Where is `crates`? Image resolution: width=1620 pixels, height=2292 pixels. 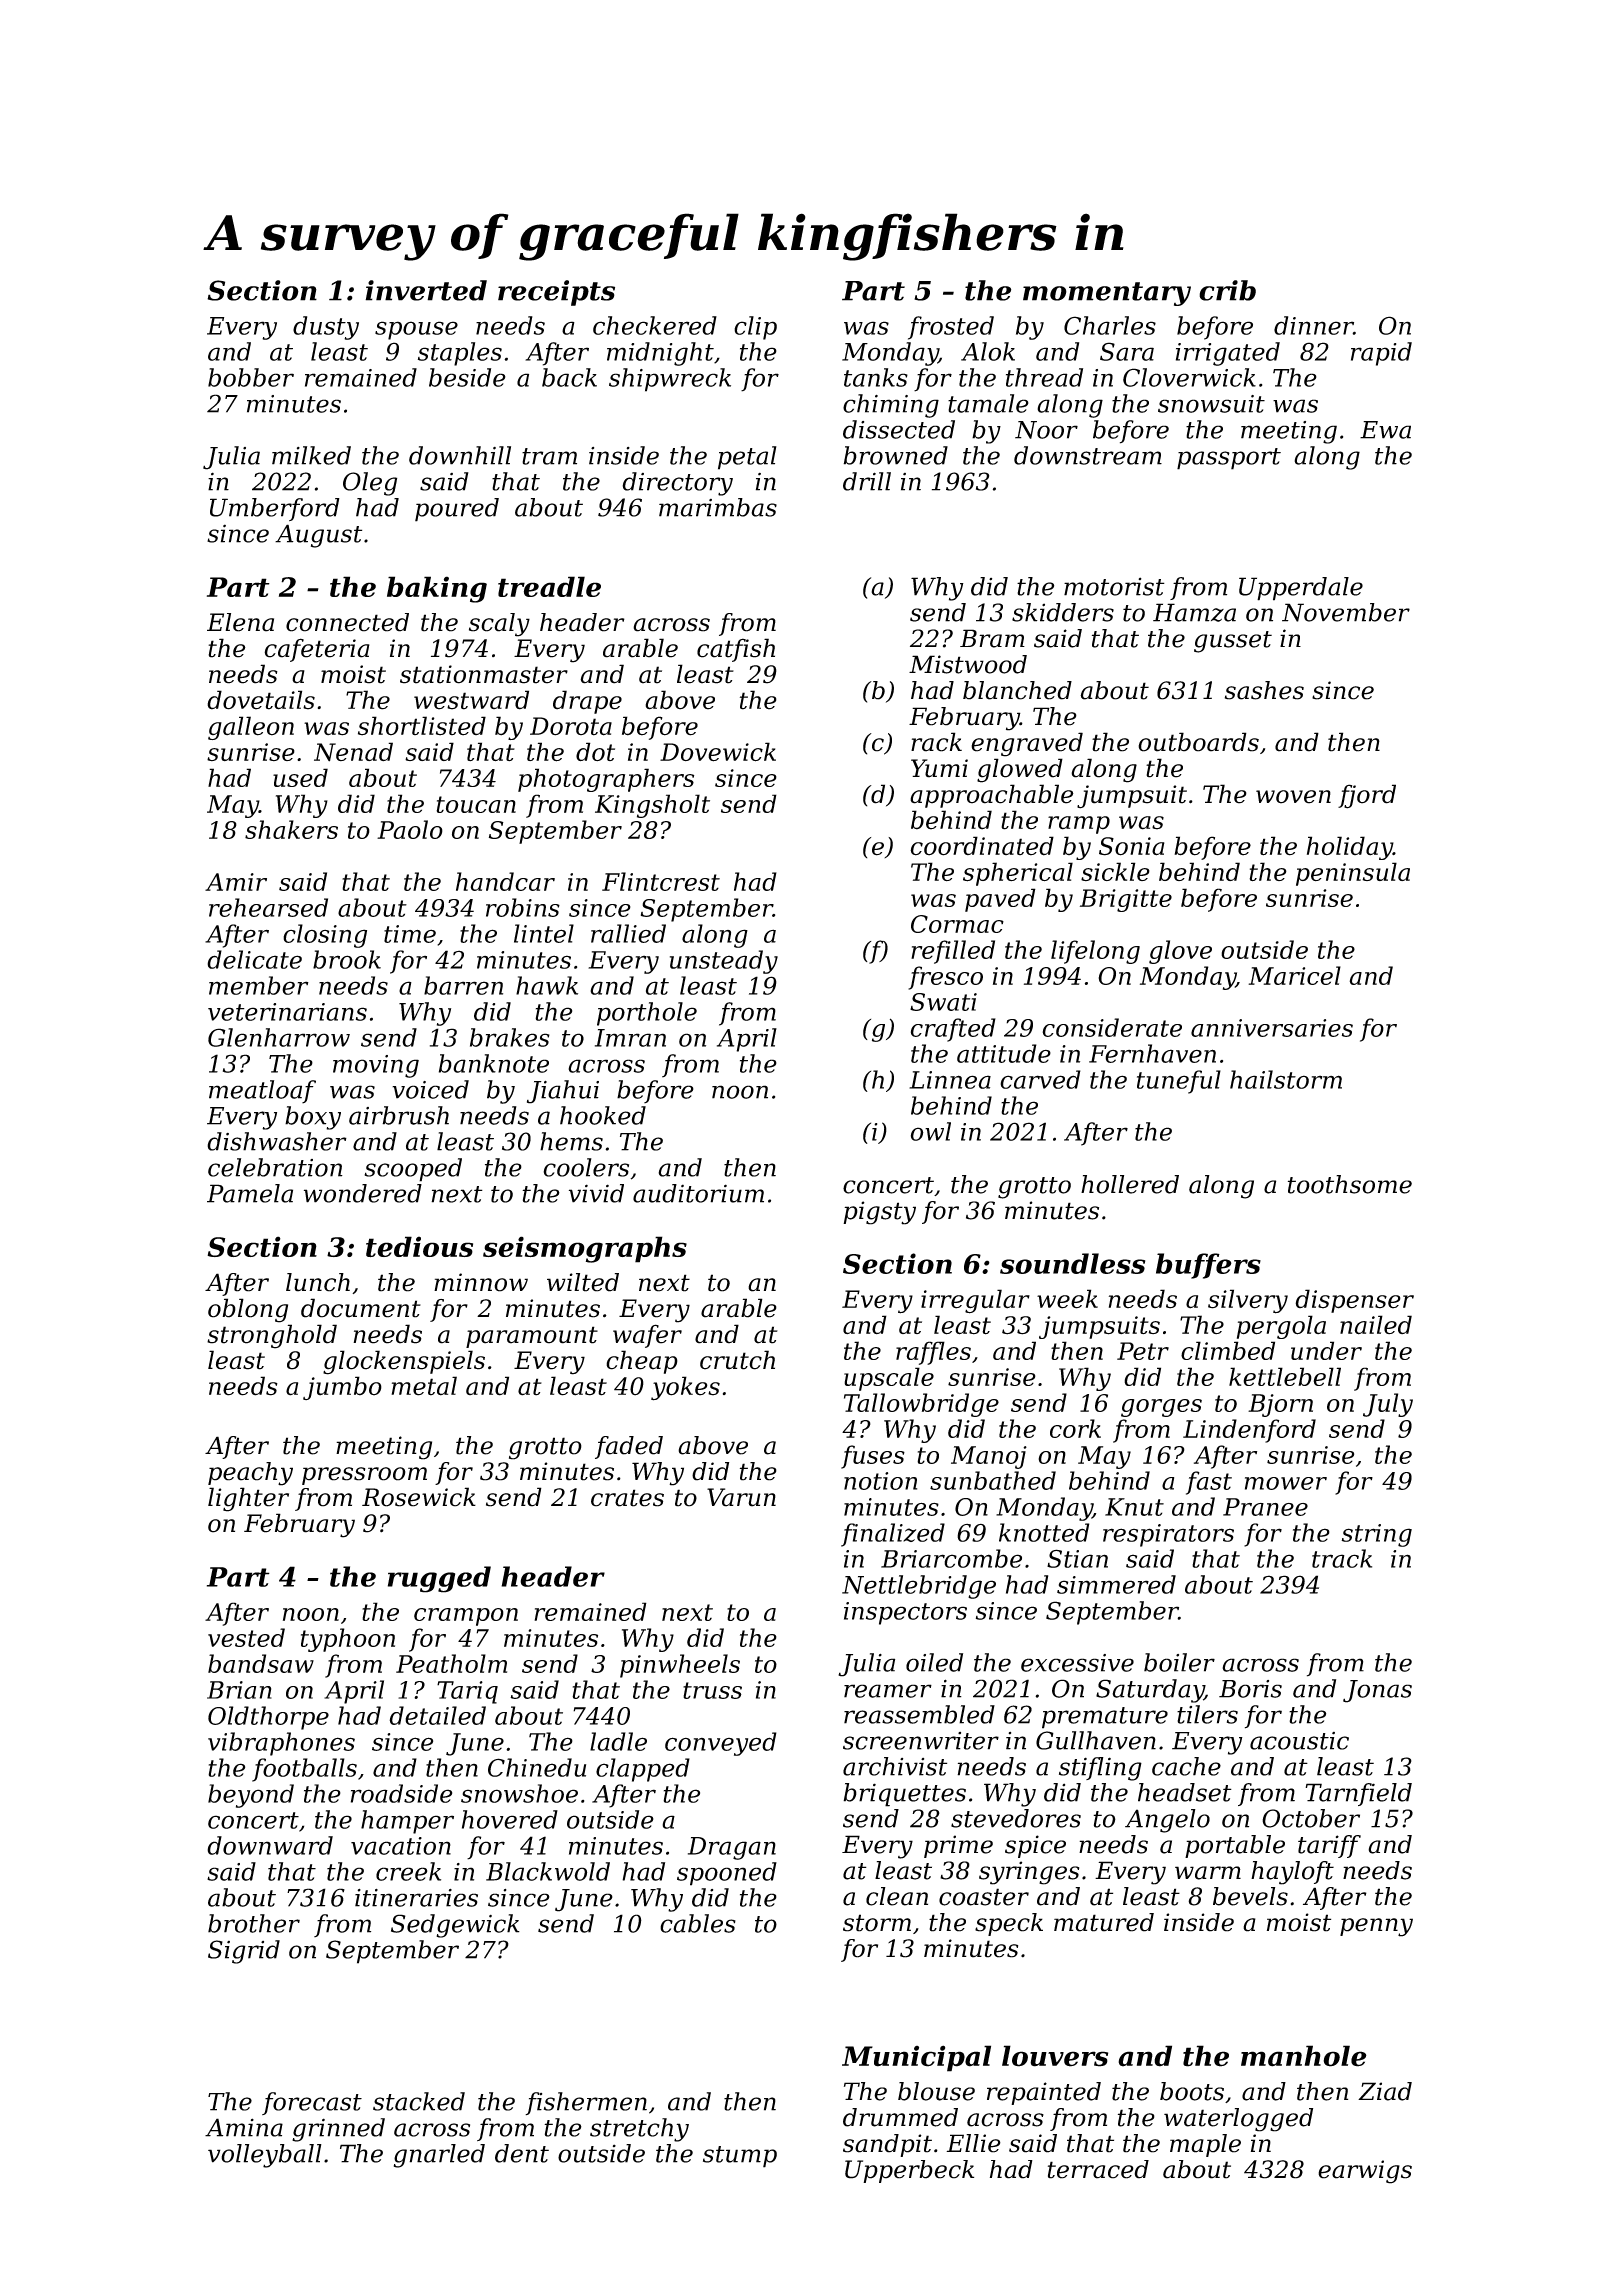
crates is located at coordinates (627, 1498).
